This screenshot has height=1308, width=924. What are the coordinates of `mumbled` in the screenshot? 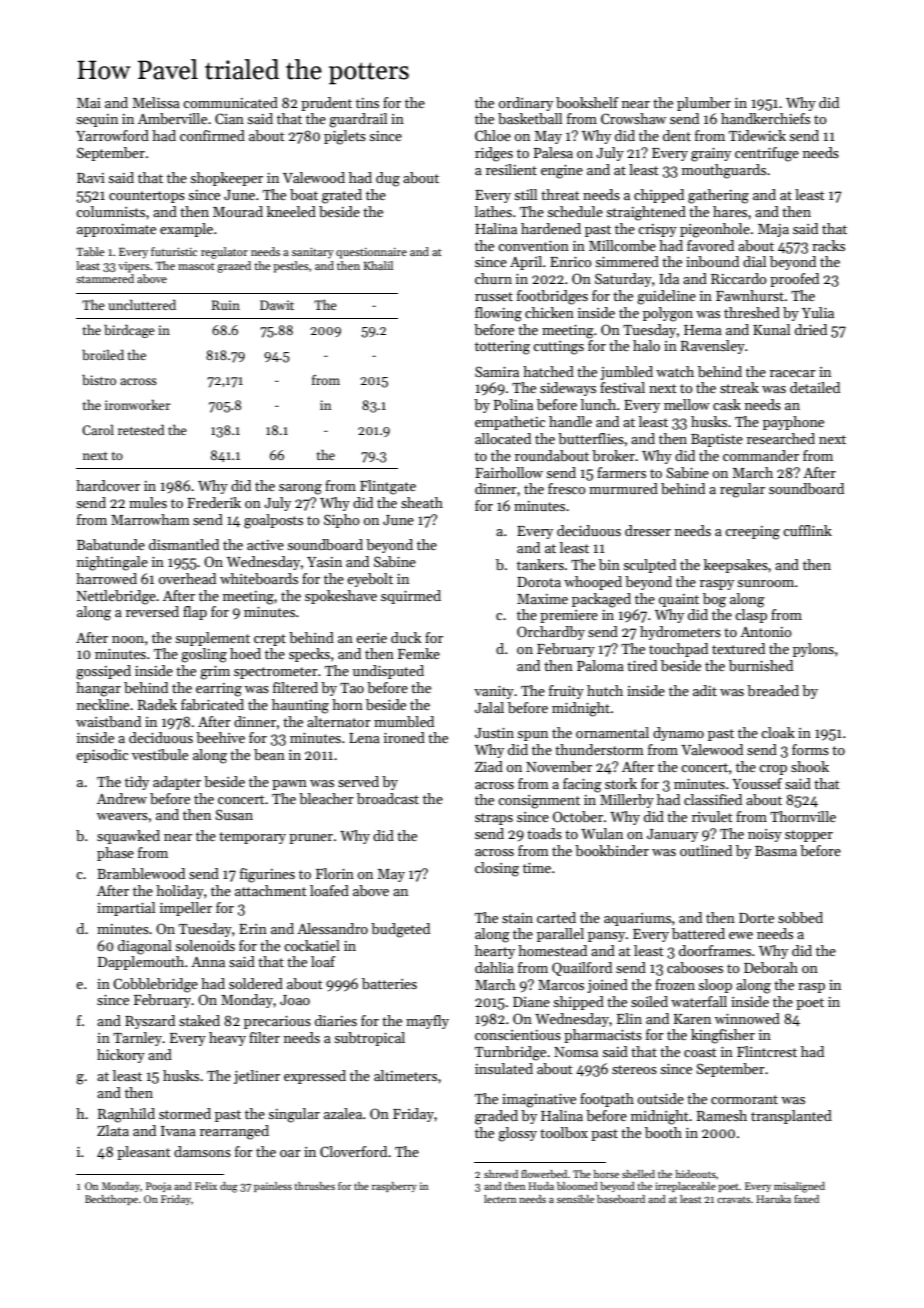 It's located at (404, 721).
